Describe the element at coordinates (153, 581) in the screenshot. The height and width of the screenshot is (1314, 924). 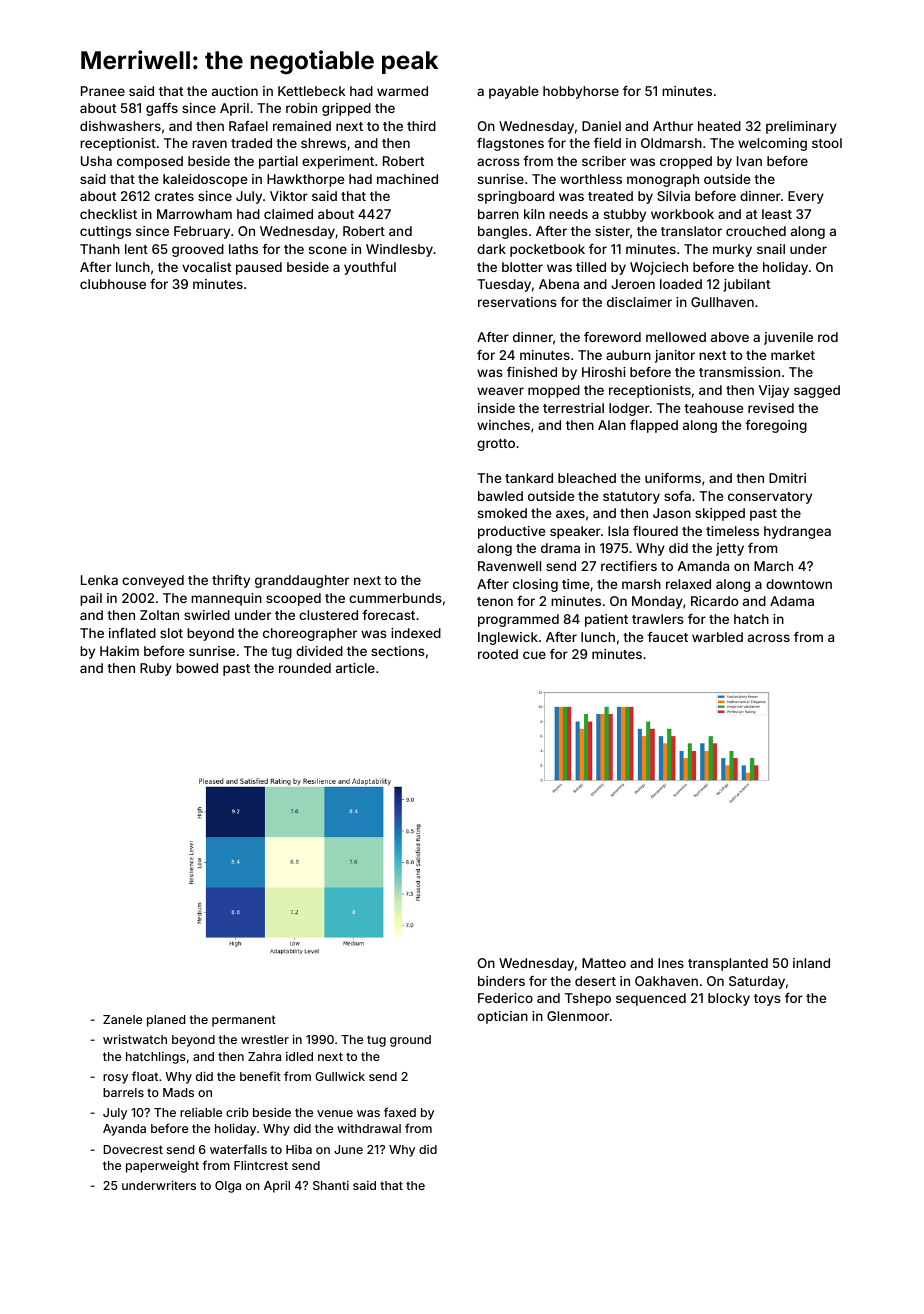
I see `conveyed` at that location.
